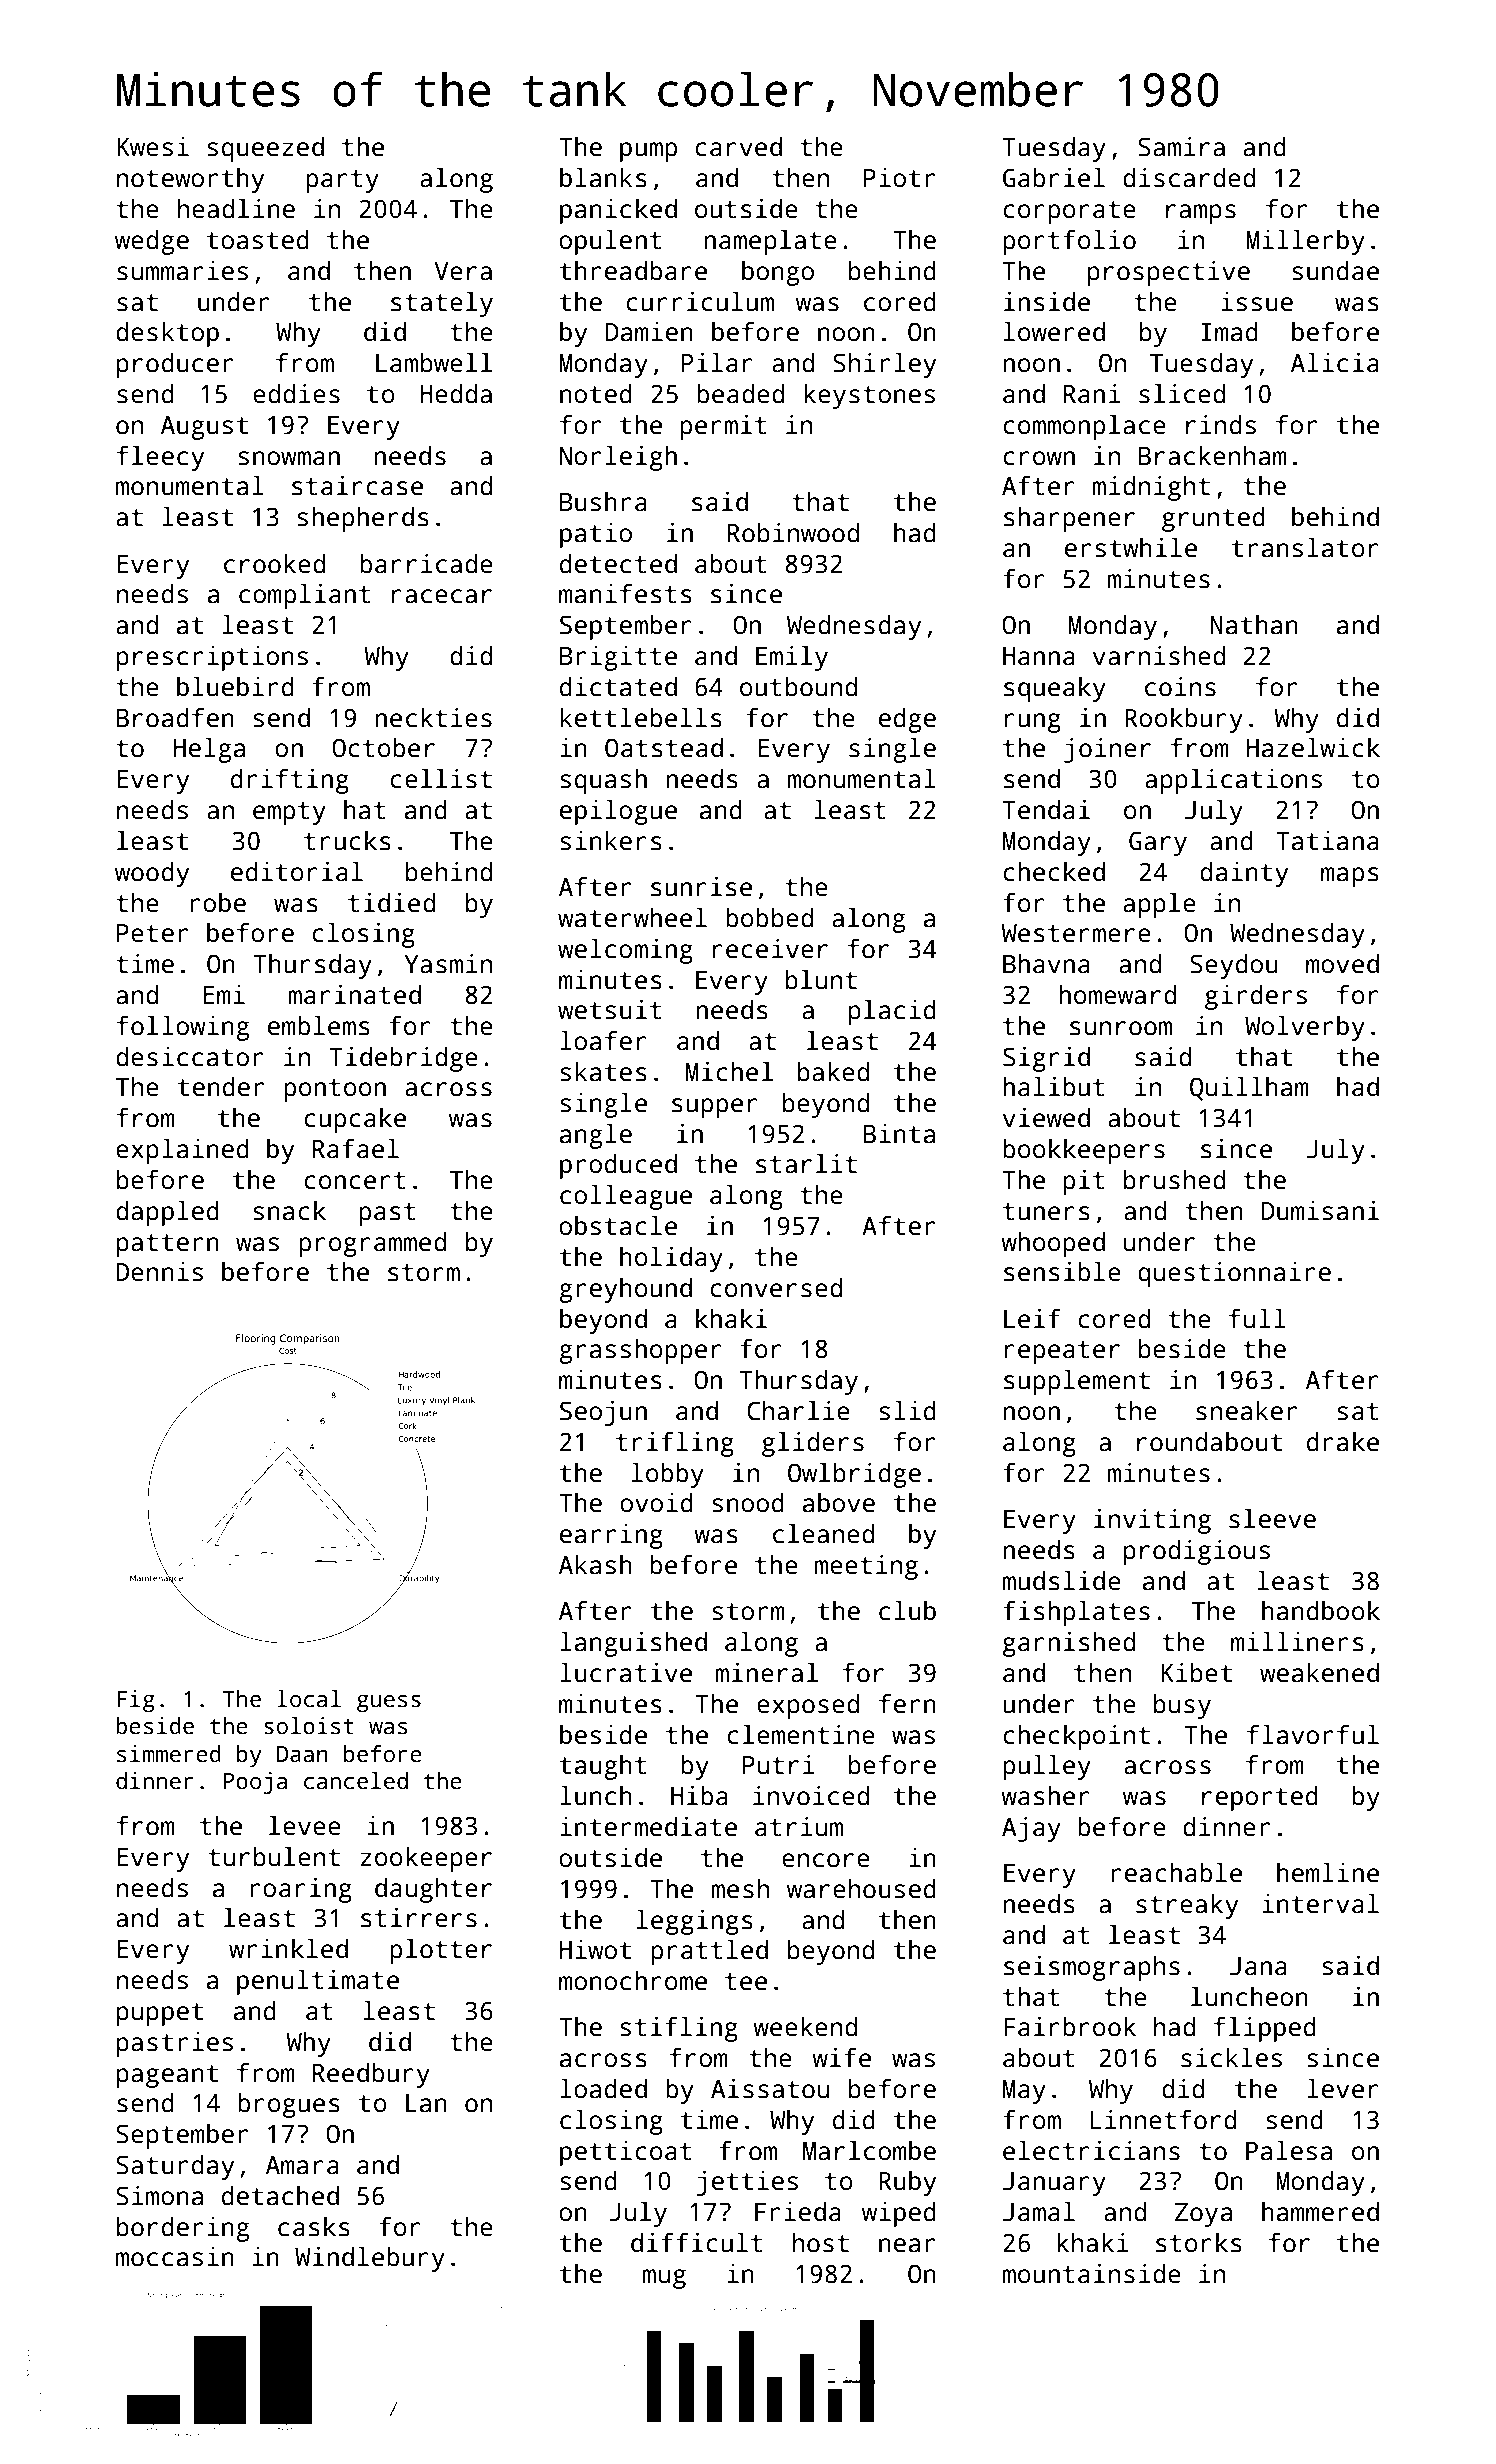 This screenshot has width=1496, height=2464. What do you see at coordinates (153, 147) in the screenshot?
I see `Kwesi` at bounding box center [153, 147].
